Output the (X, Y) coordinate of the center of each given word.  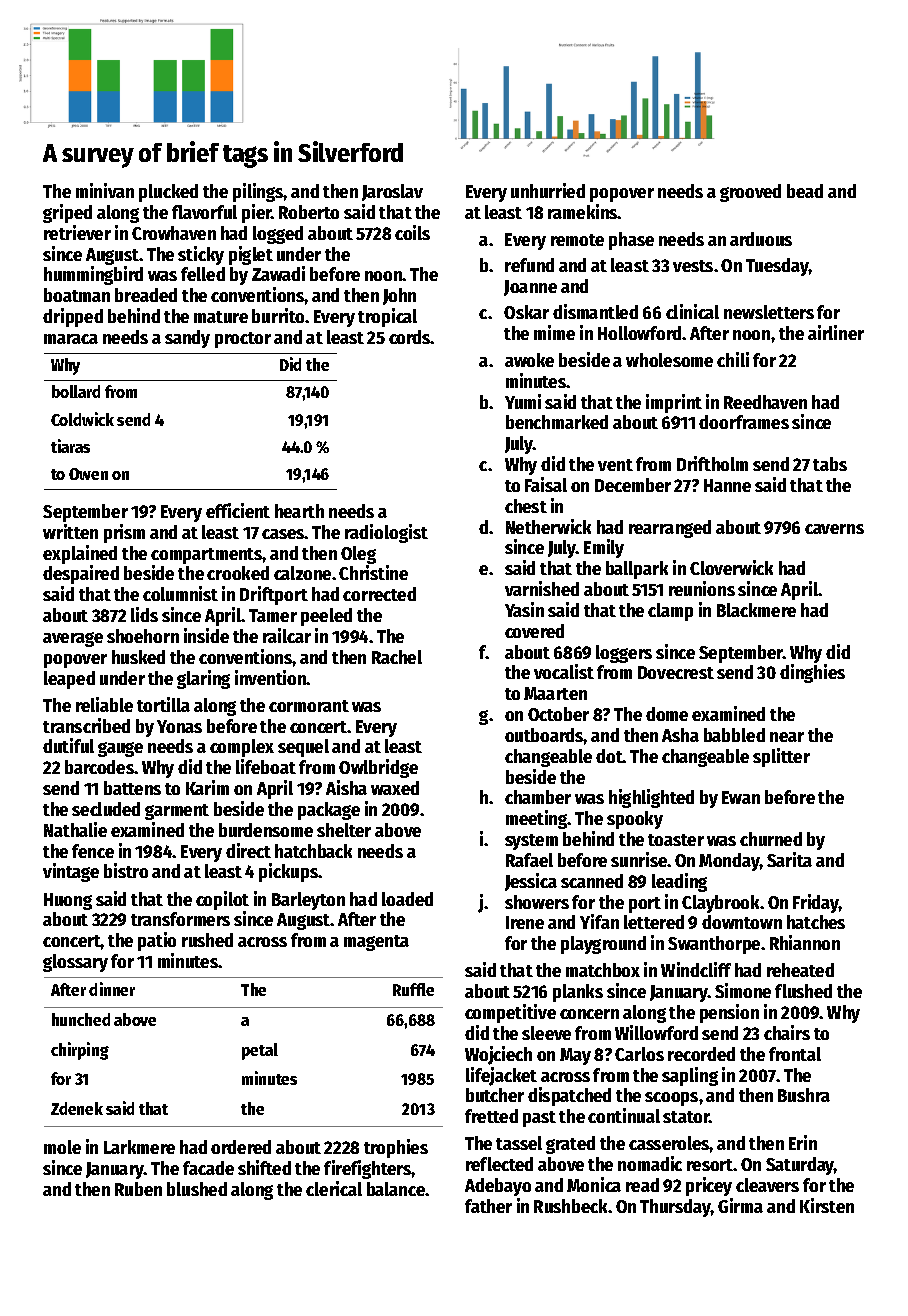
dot (609, 756)
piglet (251, 255)
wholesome (669, 360)
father (488, 1206)
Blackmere (756, 610)
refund (529, 265)
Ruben (138, 1189)
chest (526, 506)
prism (124, 533)
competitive (510, 1013)
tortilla (163, 704)
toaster (676, 840)
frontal (795, 1054)
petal (260, 1051)
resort (710, 1165)
